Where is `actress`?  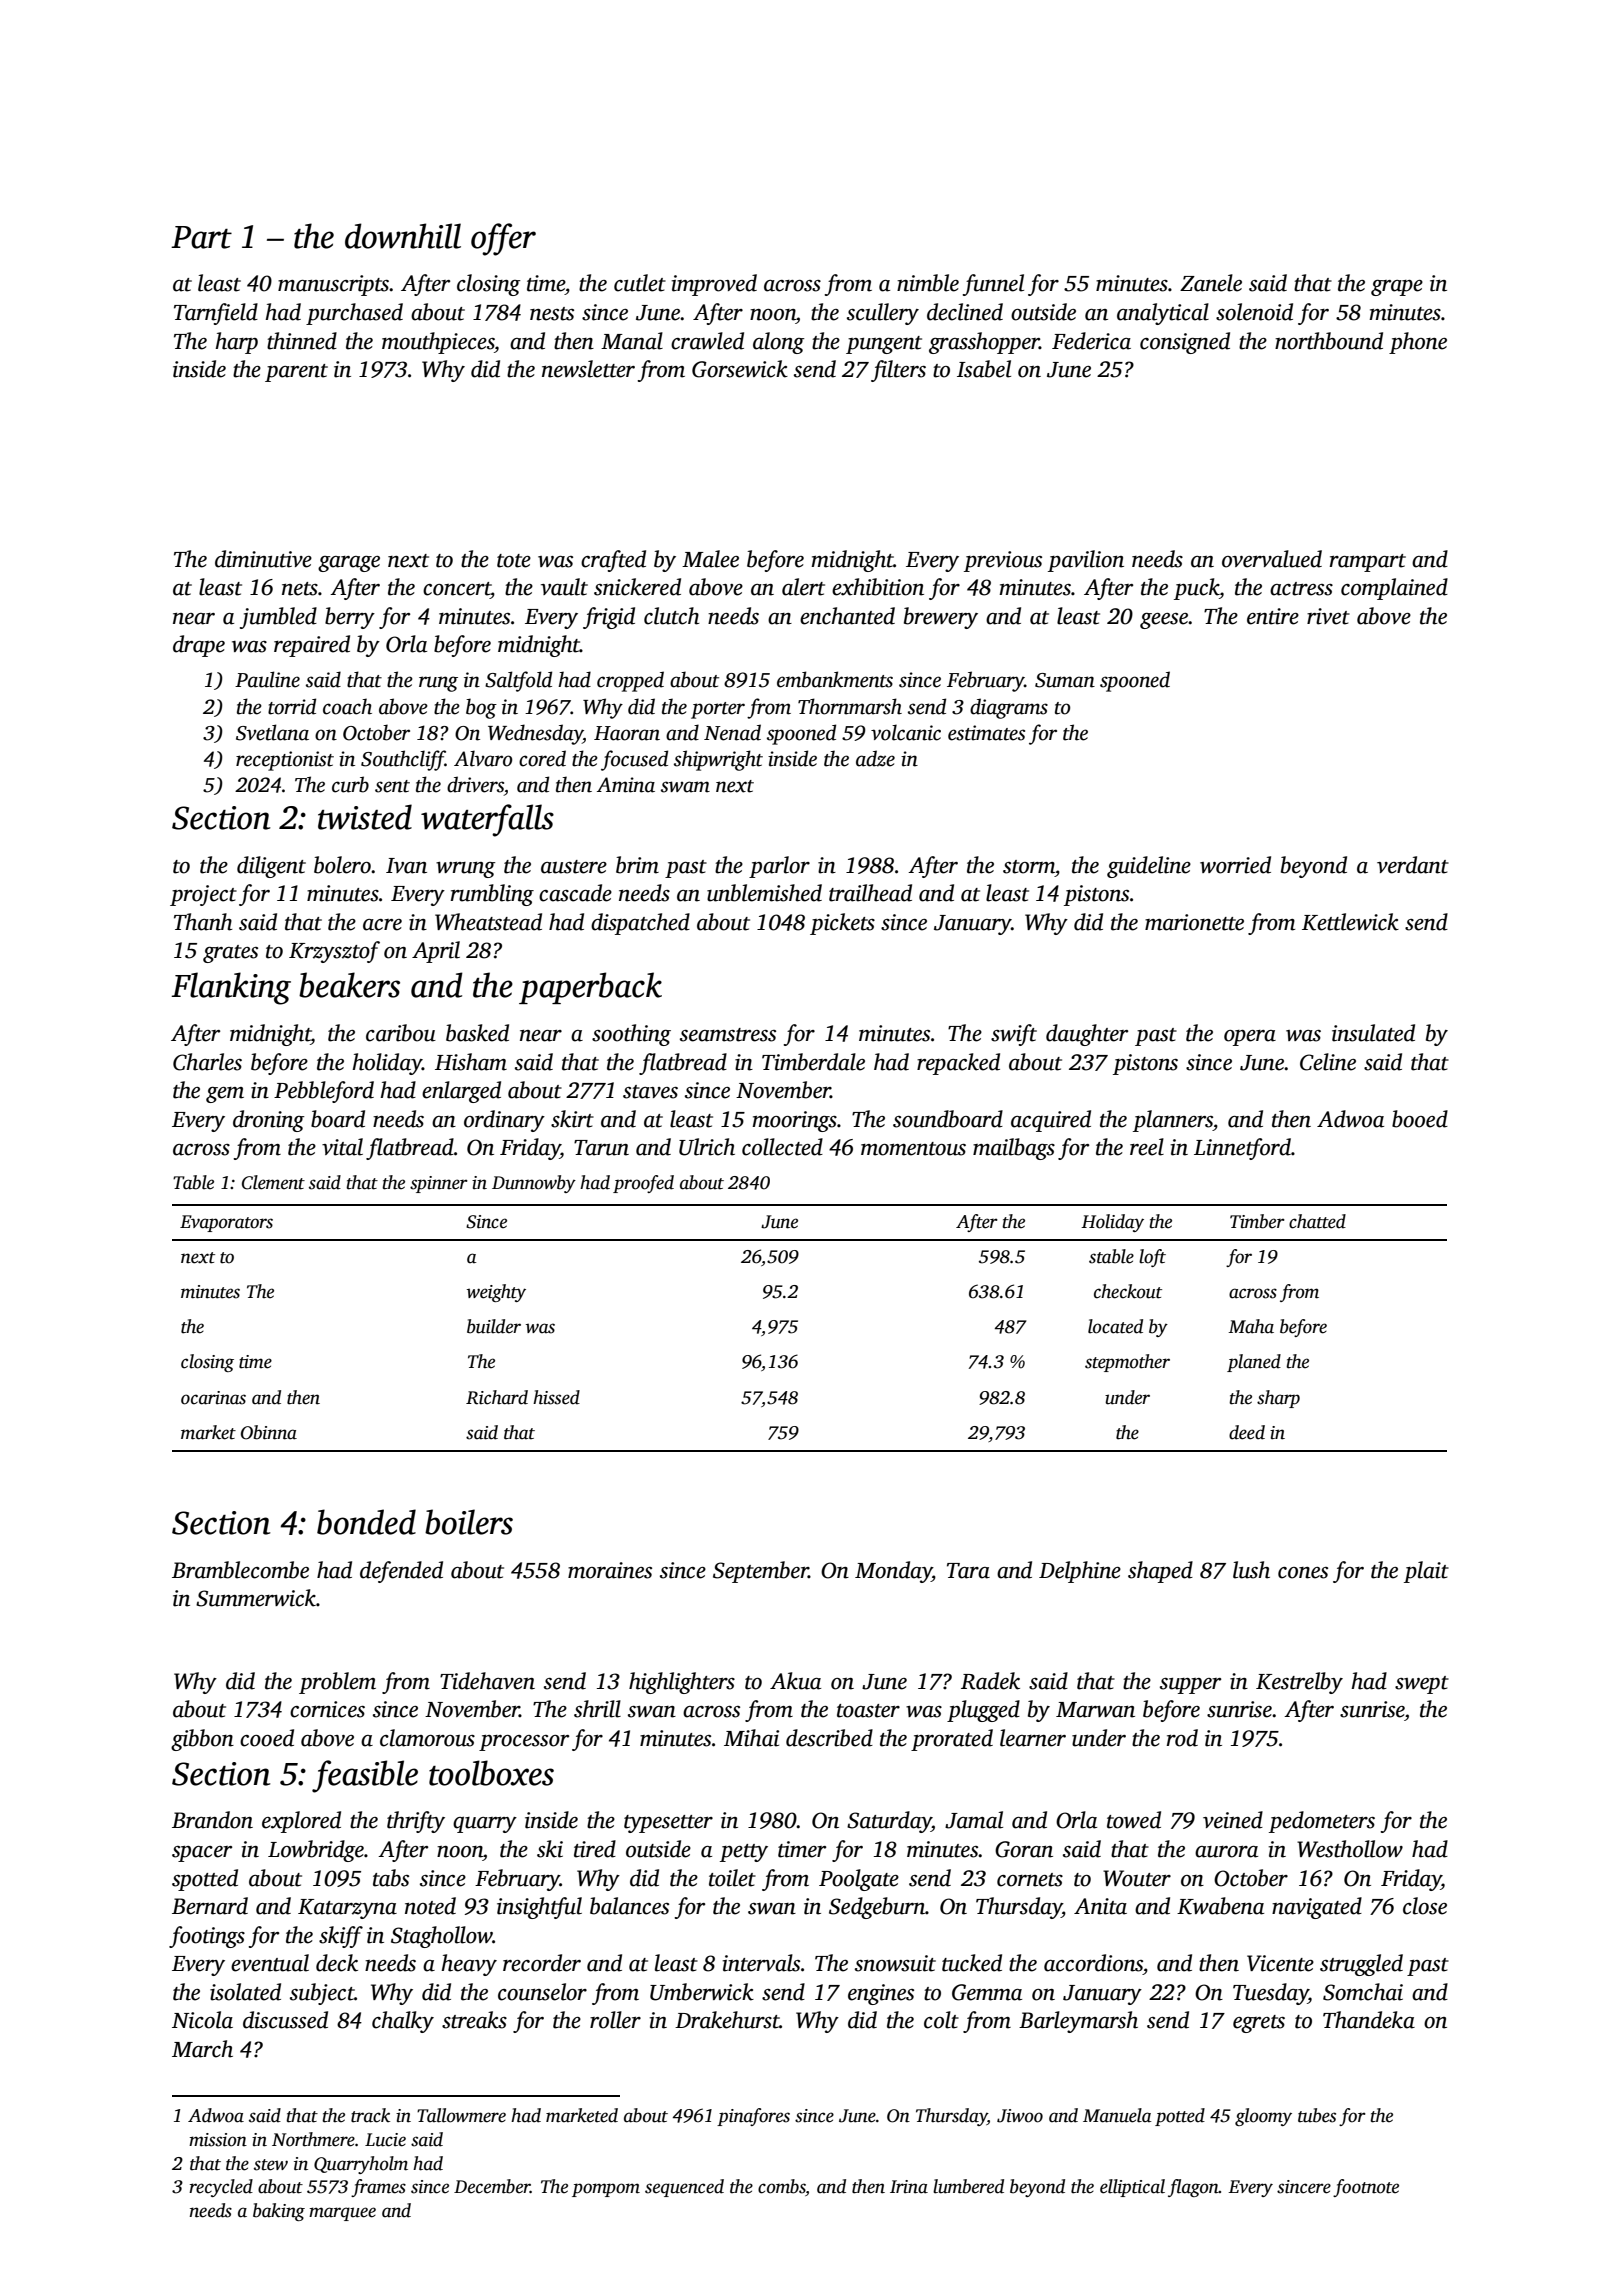
actress is located at coordinates (1301, 589).
